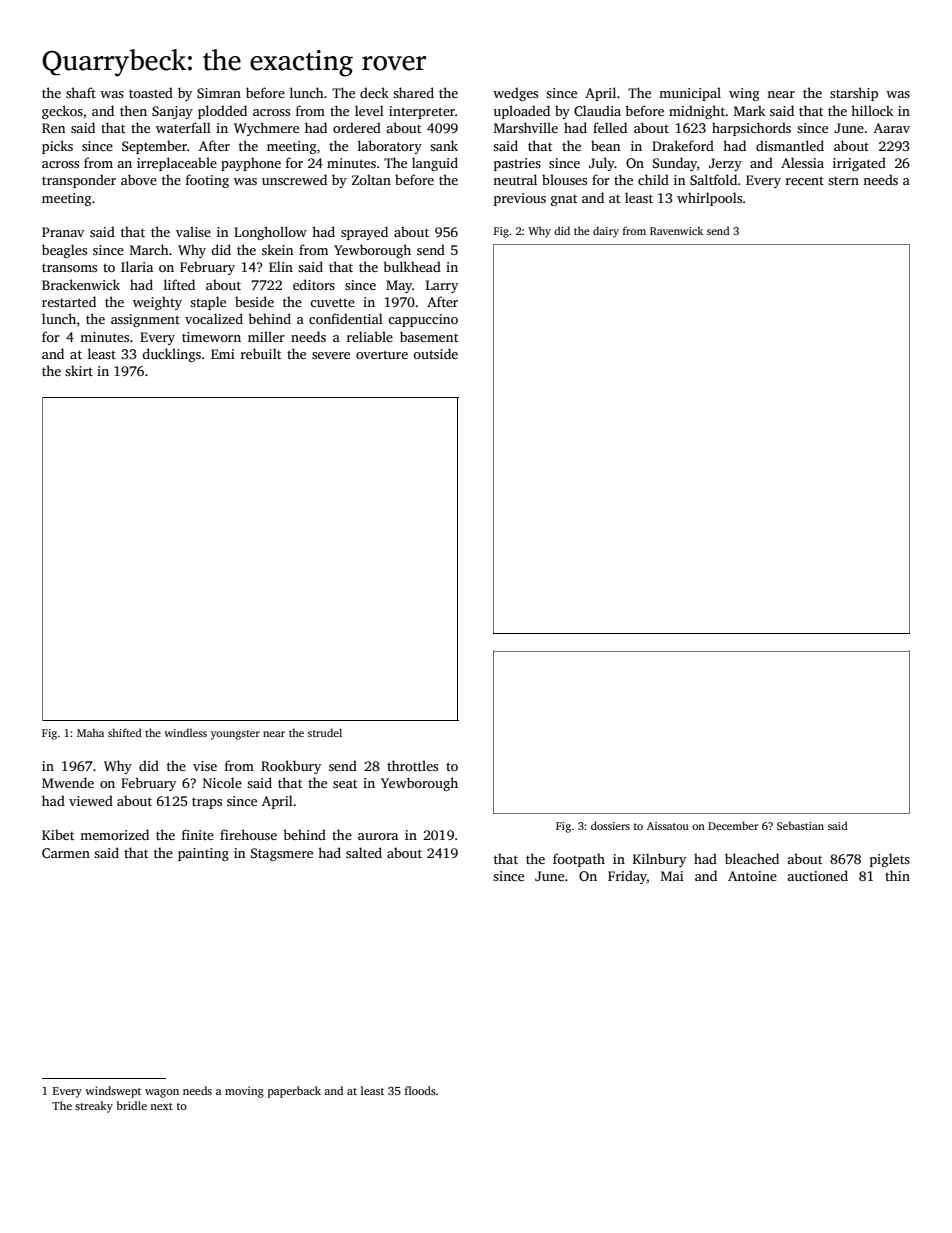  What do you see at coordinates (733, 825) in the page?
I see `December` at bounding box center [733, 825].
